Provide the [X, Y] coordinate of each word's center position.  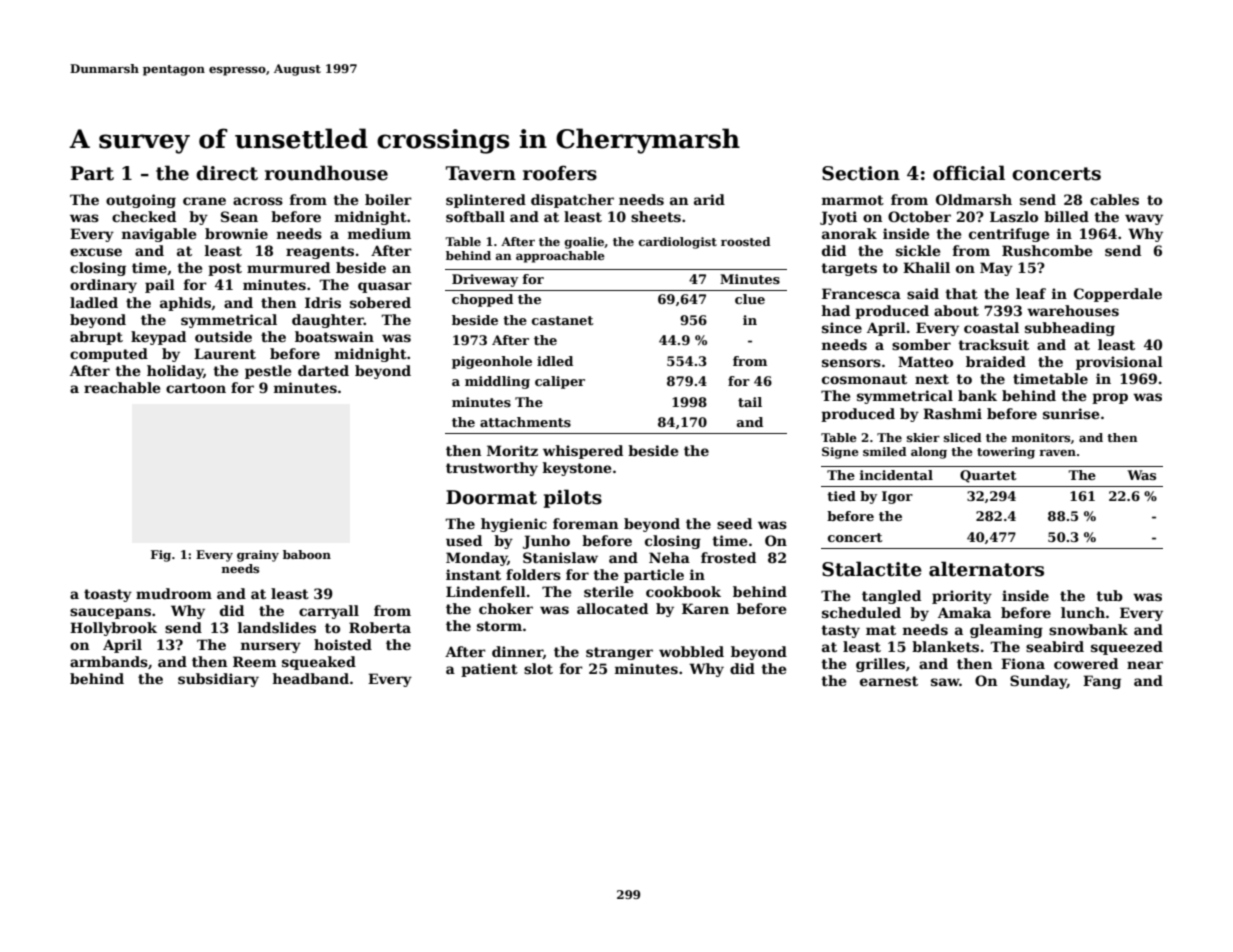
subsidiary [218, 680]
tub [1109, 595]
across [258, 201]
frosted [728, 557]
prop [1110, 398]
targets [849, 269]
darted [323, 370]
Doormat [491, 497]
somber [921, 344]
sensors [851, 363]
